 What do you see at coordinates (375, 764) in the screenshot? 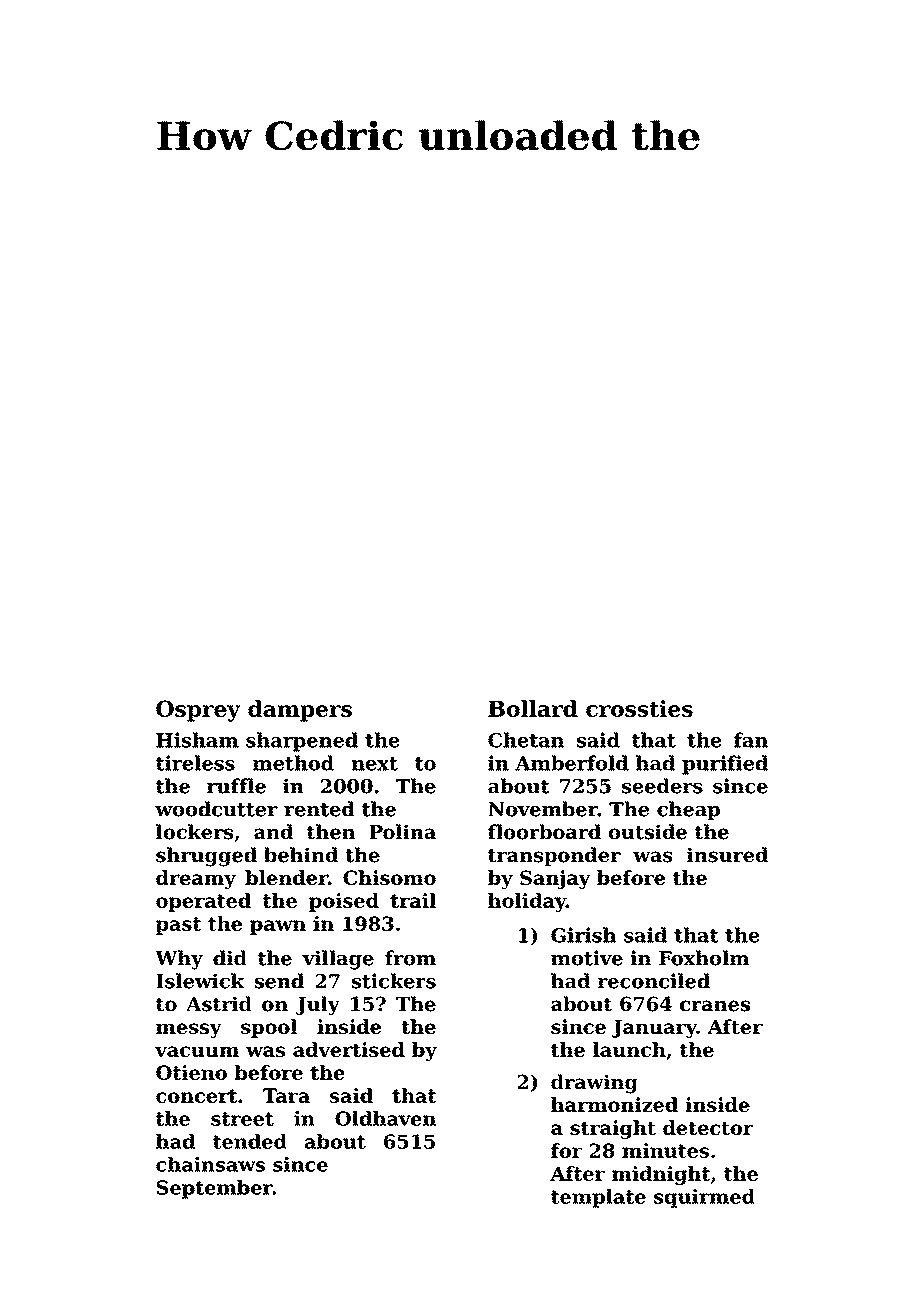
I see `next` at bounding box center [375, 764].
